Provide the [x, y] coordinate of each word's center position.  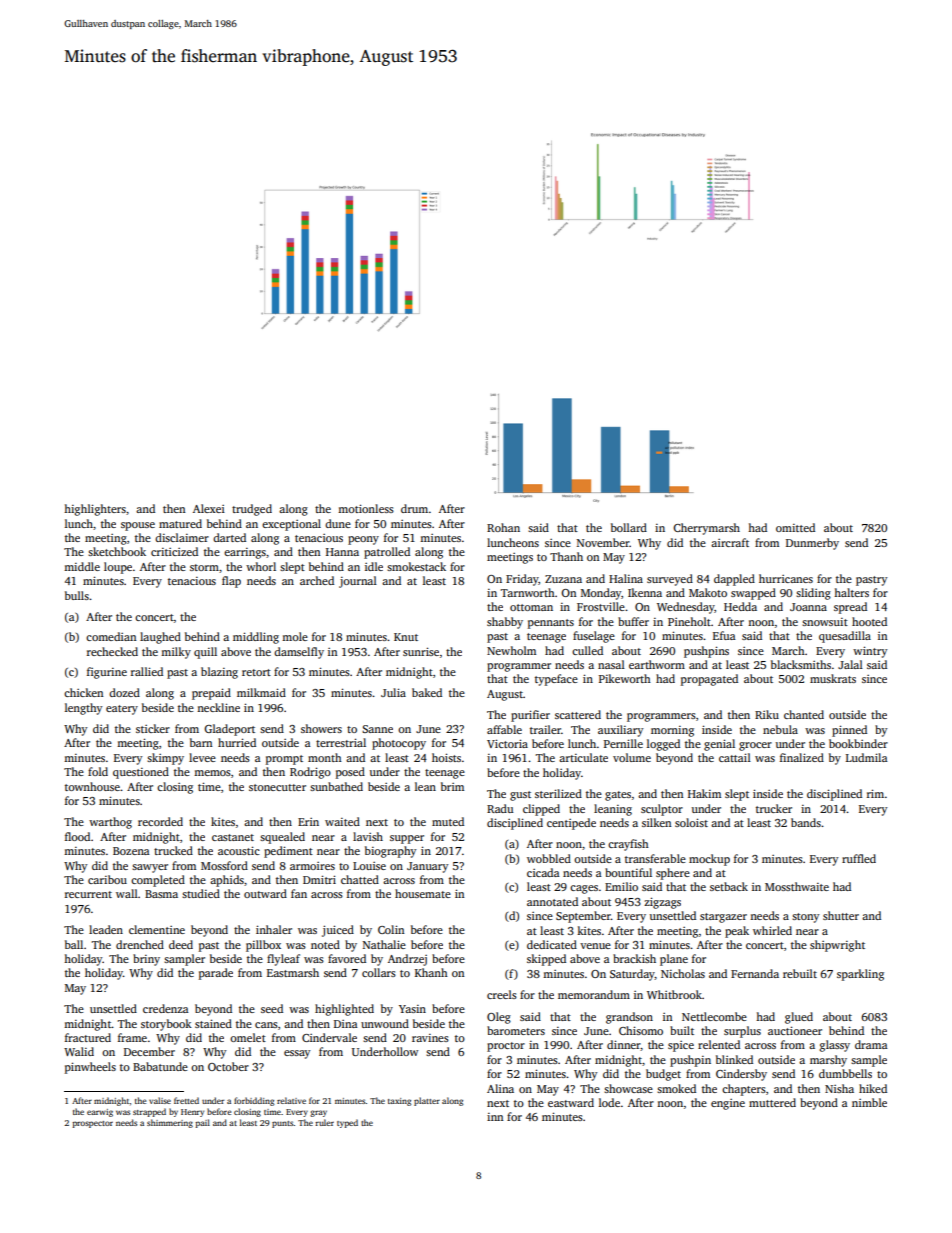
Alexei [209, 508]
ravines [430, 1038]
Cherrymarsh [706, 529]
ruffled [859, 858]
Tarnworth [528, 592]
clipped [541, 810]
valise [160, 1100]
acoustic [239, 850]
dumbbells [845, 1073]
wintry [870, 652]
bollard [629, 527]
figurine [107, 673]
